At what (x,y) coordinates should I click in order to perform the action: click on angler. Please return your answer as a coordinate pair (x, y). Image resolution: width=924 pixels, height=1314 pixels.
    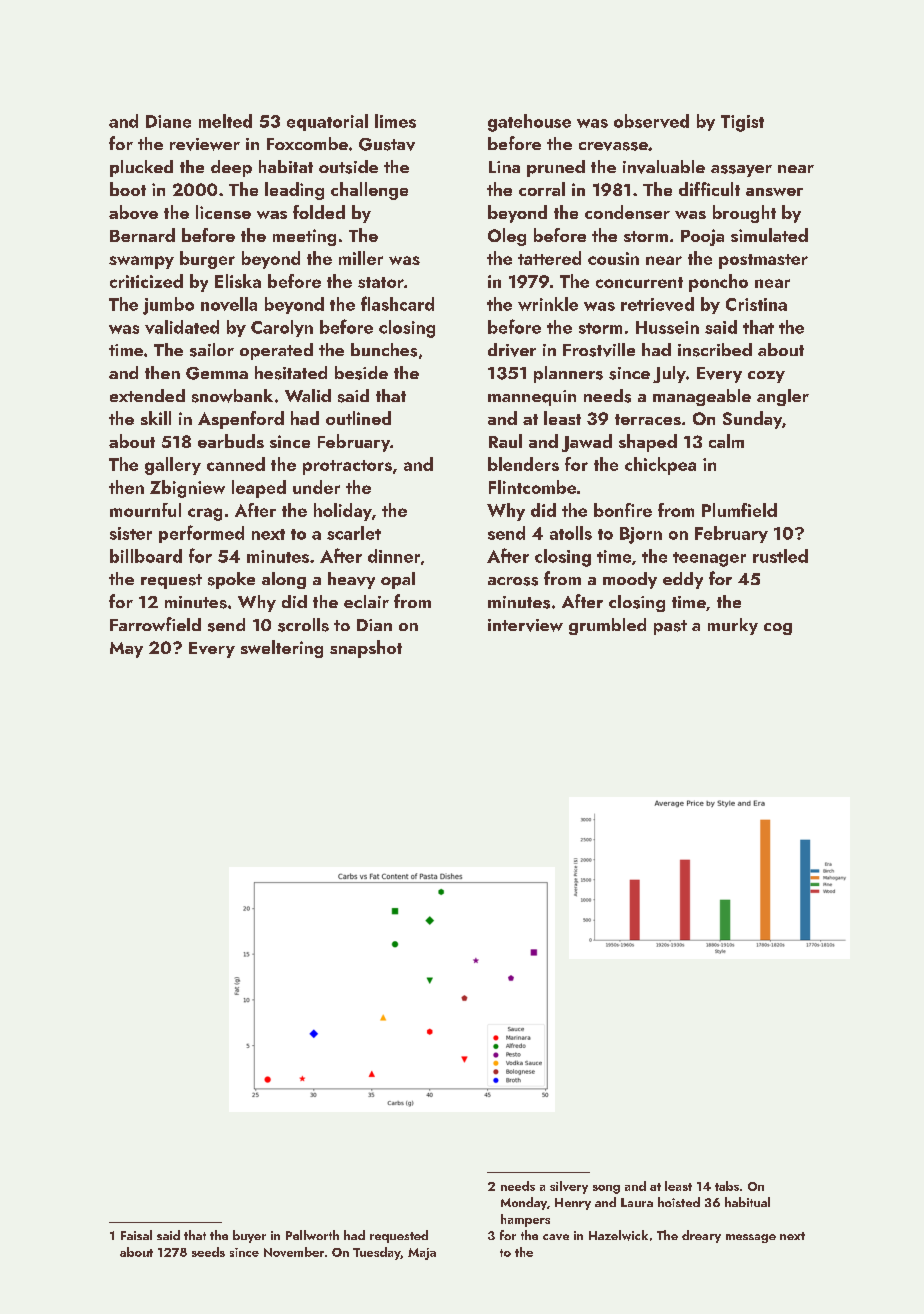
    Looking at the image, I should click on (783, 397).
